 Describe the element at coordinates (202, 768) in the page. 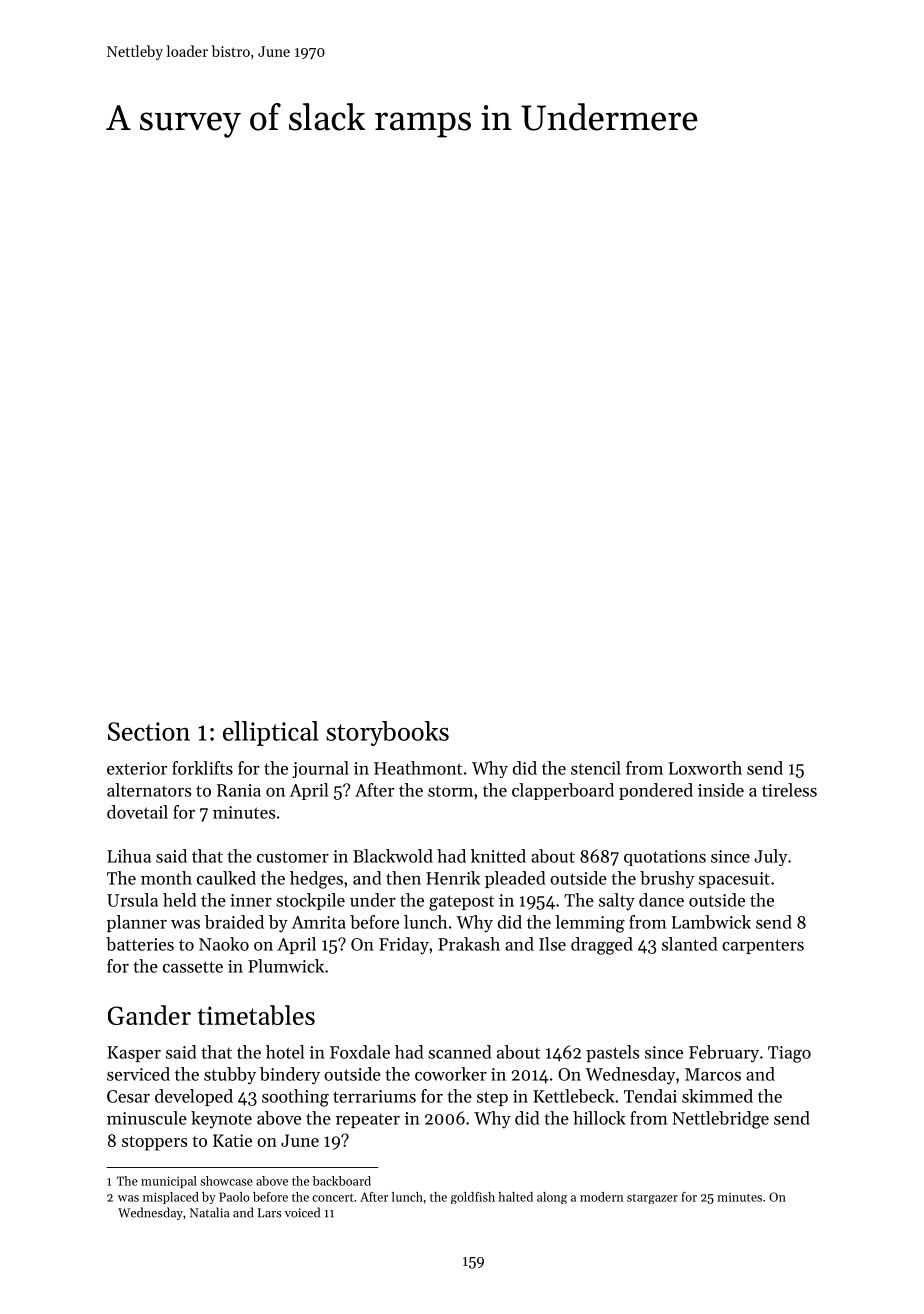

I see `forklifts` at that location.
